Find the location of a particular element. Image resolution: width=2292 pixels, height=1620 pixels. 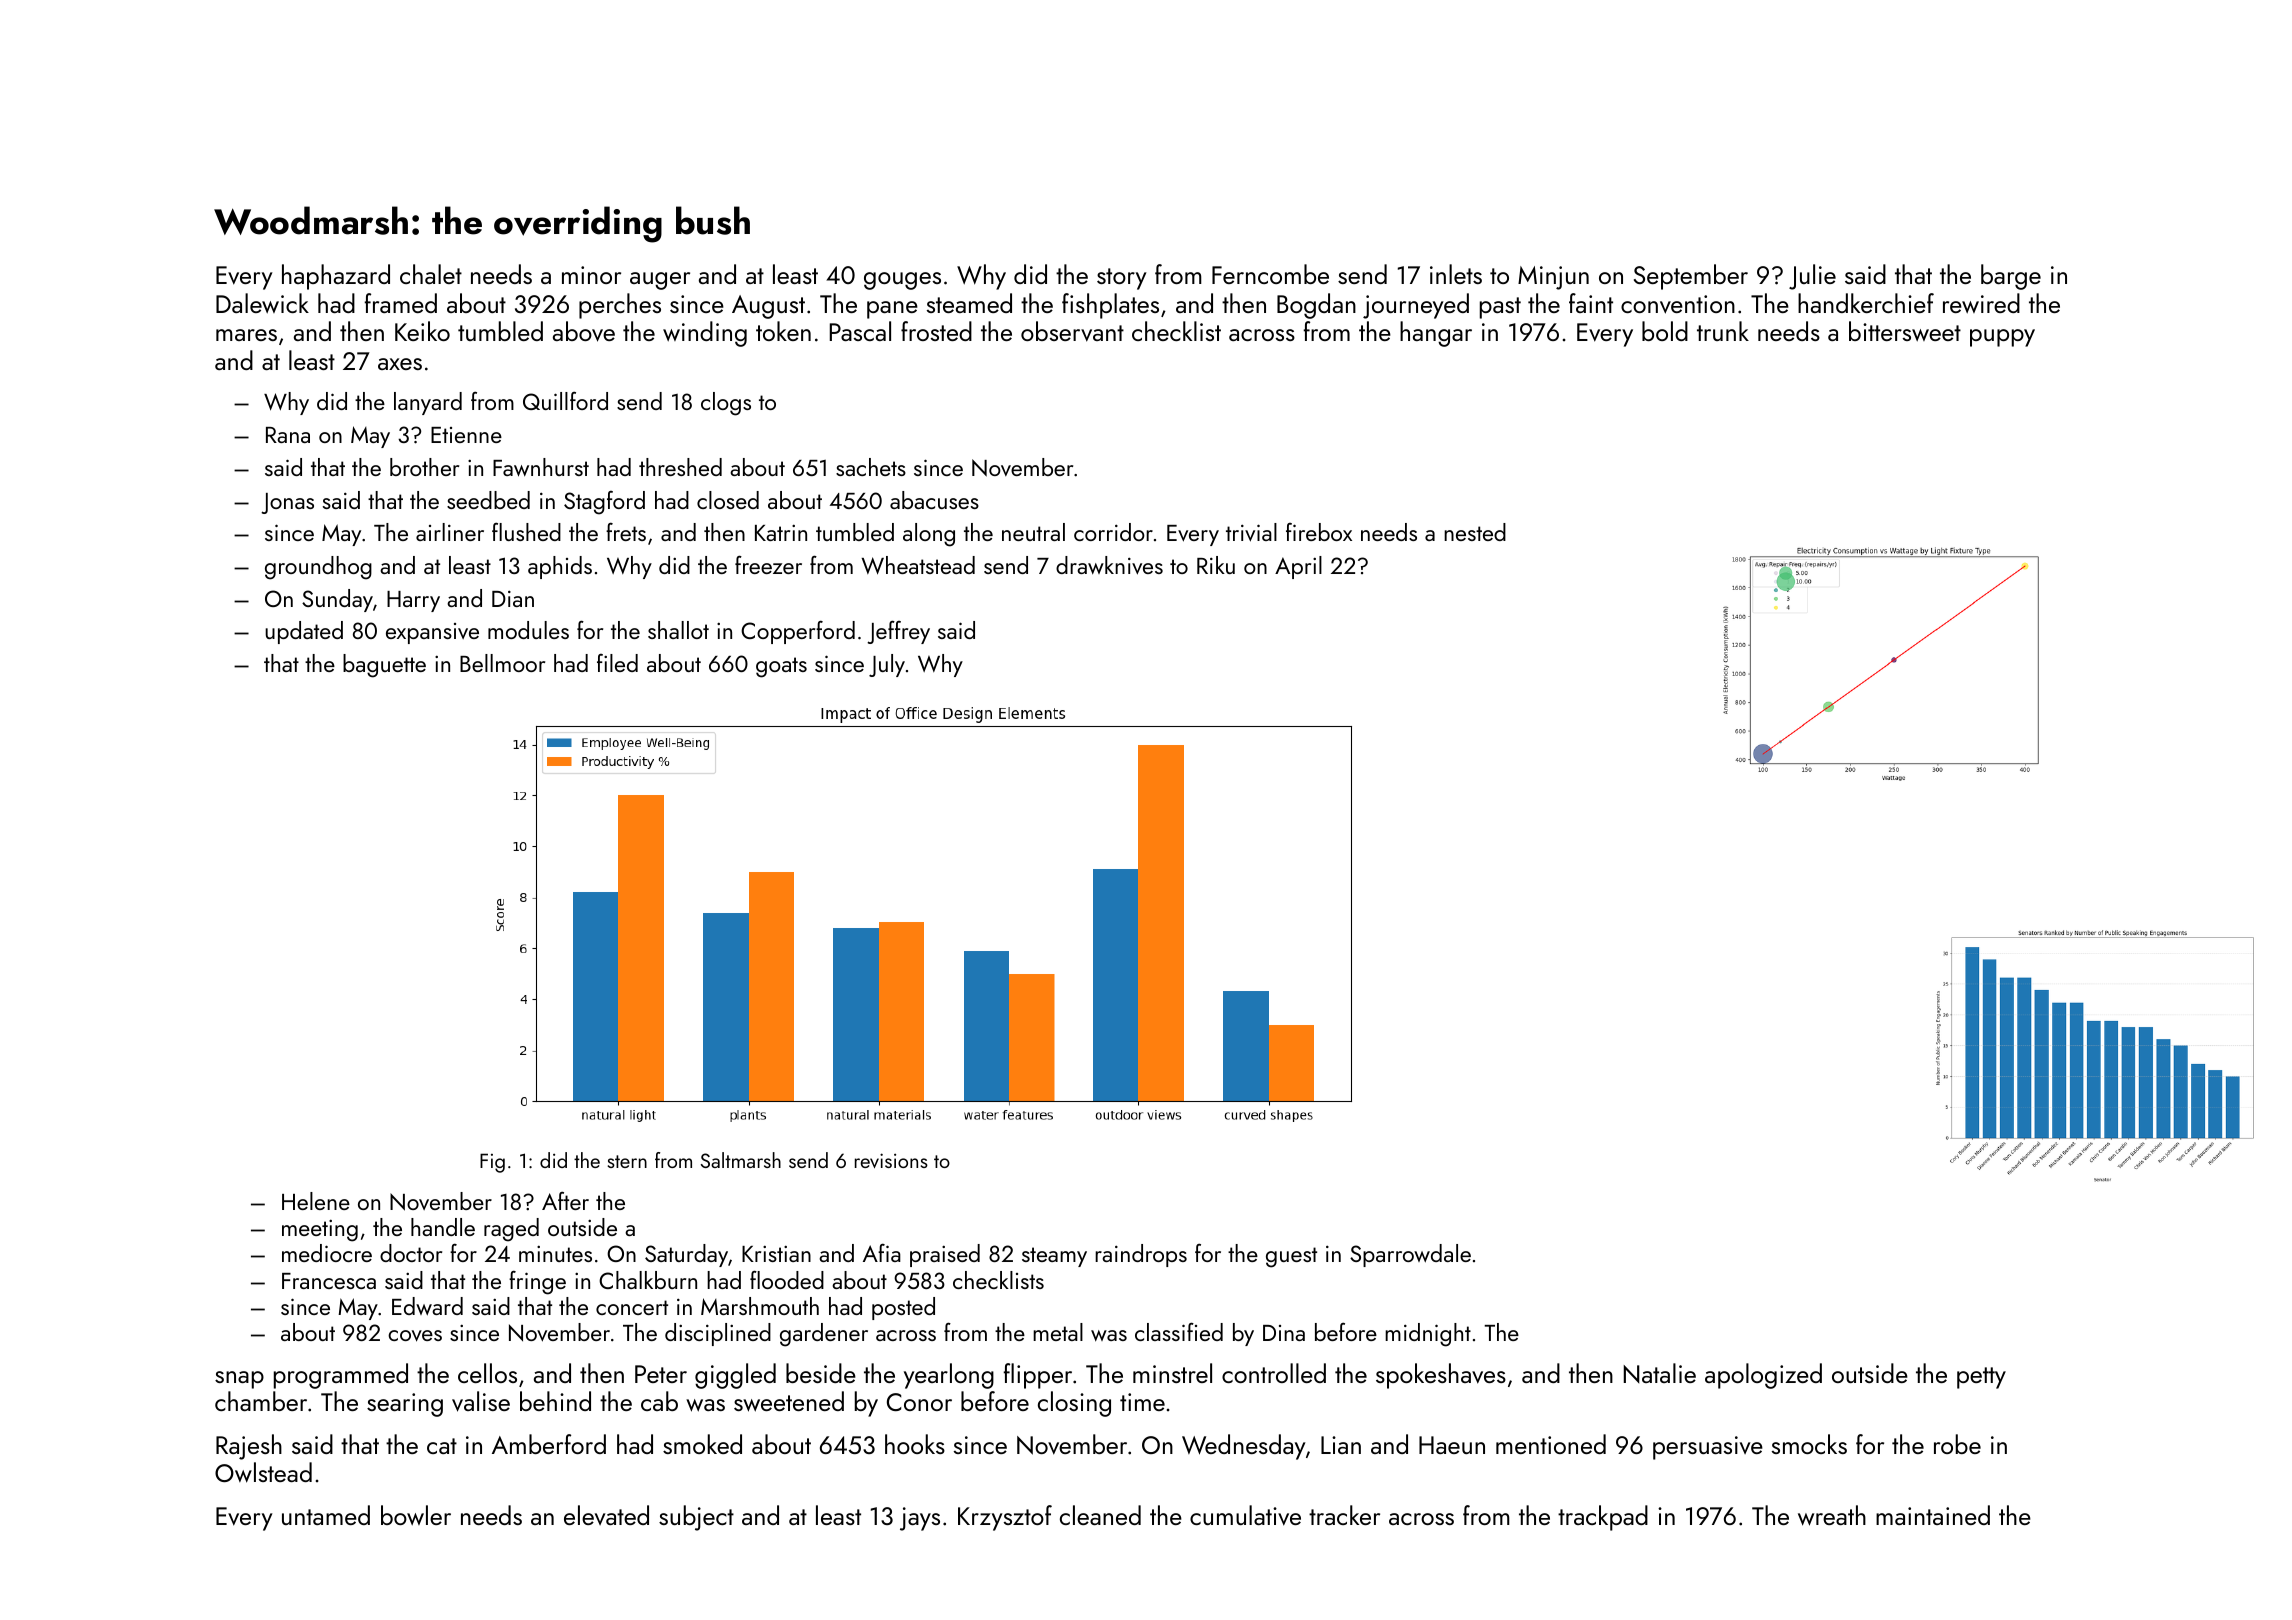

subject is located at coordinates (696, 1518).
